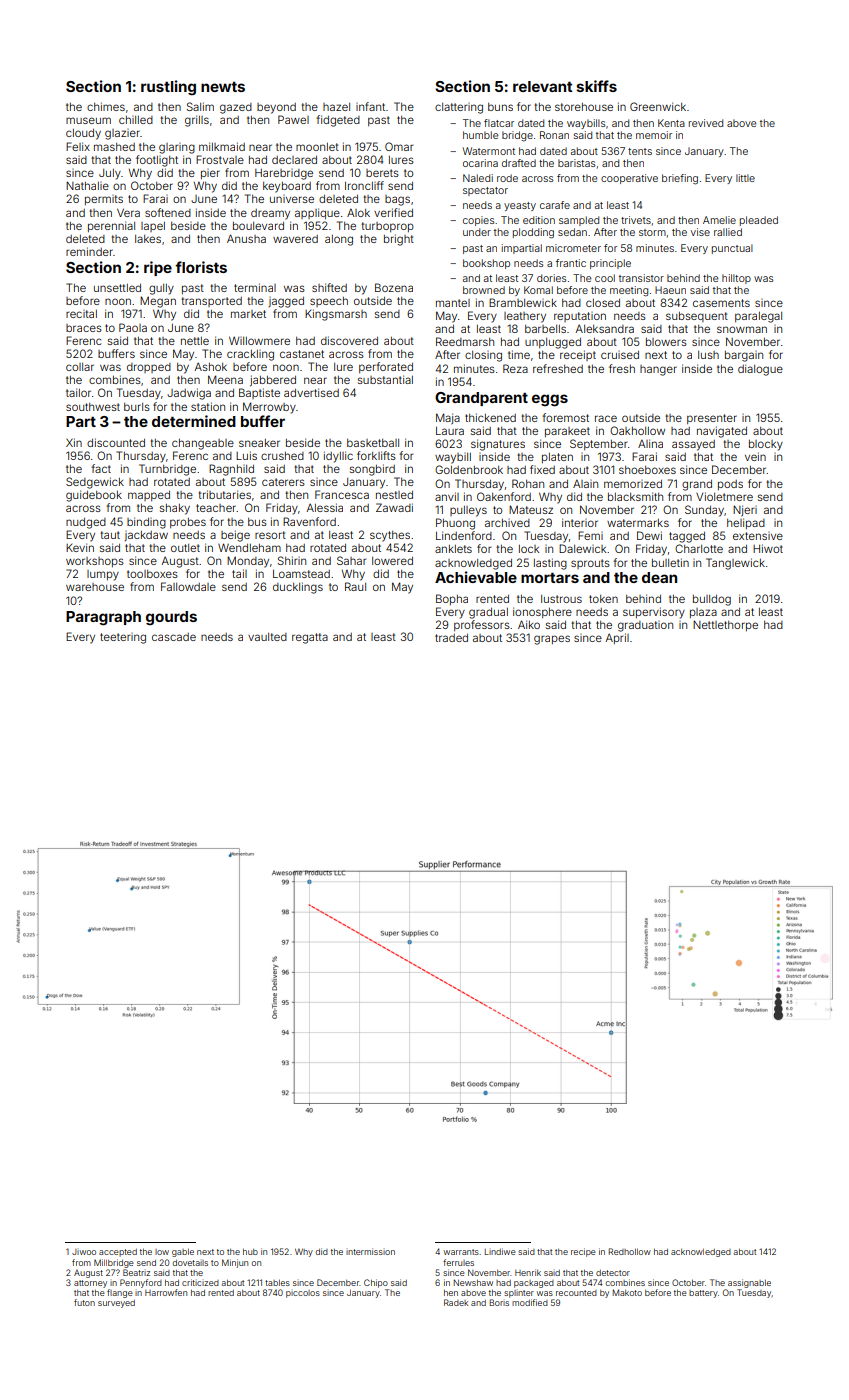 This page has height=1400, width=849. What do you see at coordinates (168, 88) in the page?
I see `rustling` at bounding box center [168, 88].
